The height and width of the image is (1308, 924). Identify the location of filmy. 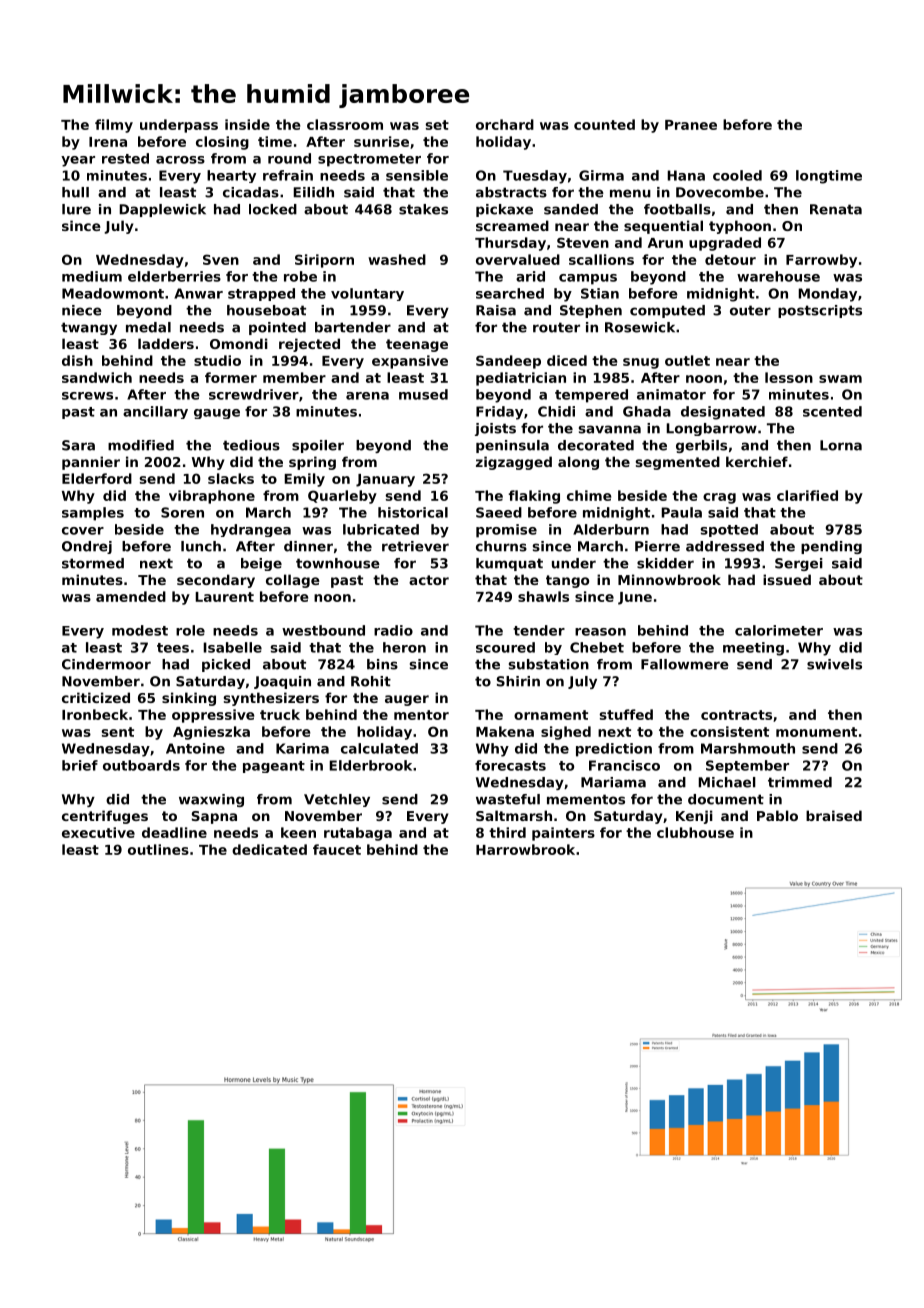
(114, 126).
